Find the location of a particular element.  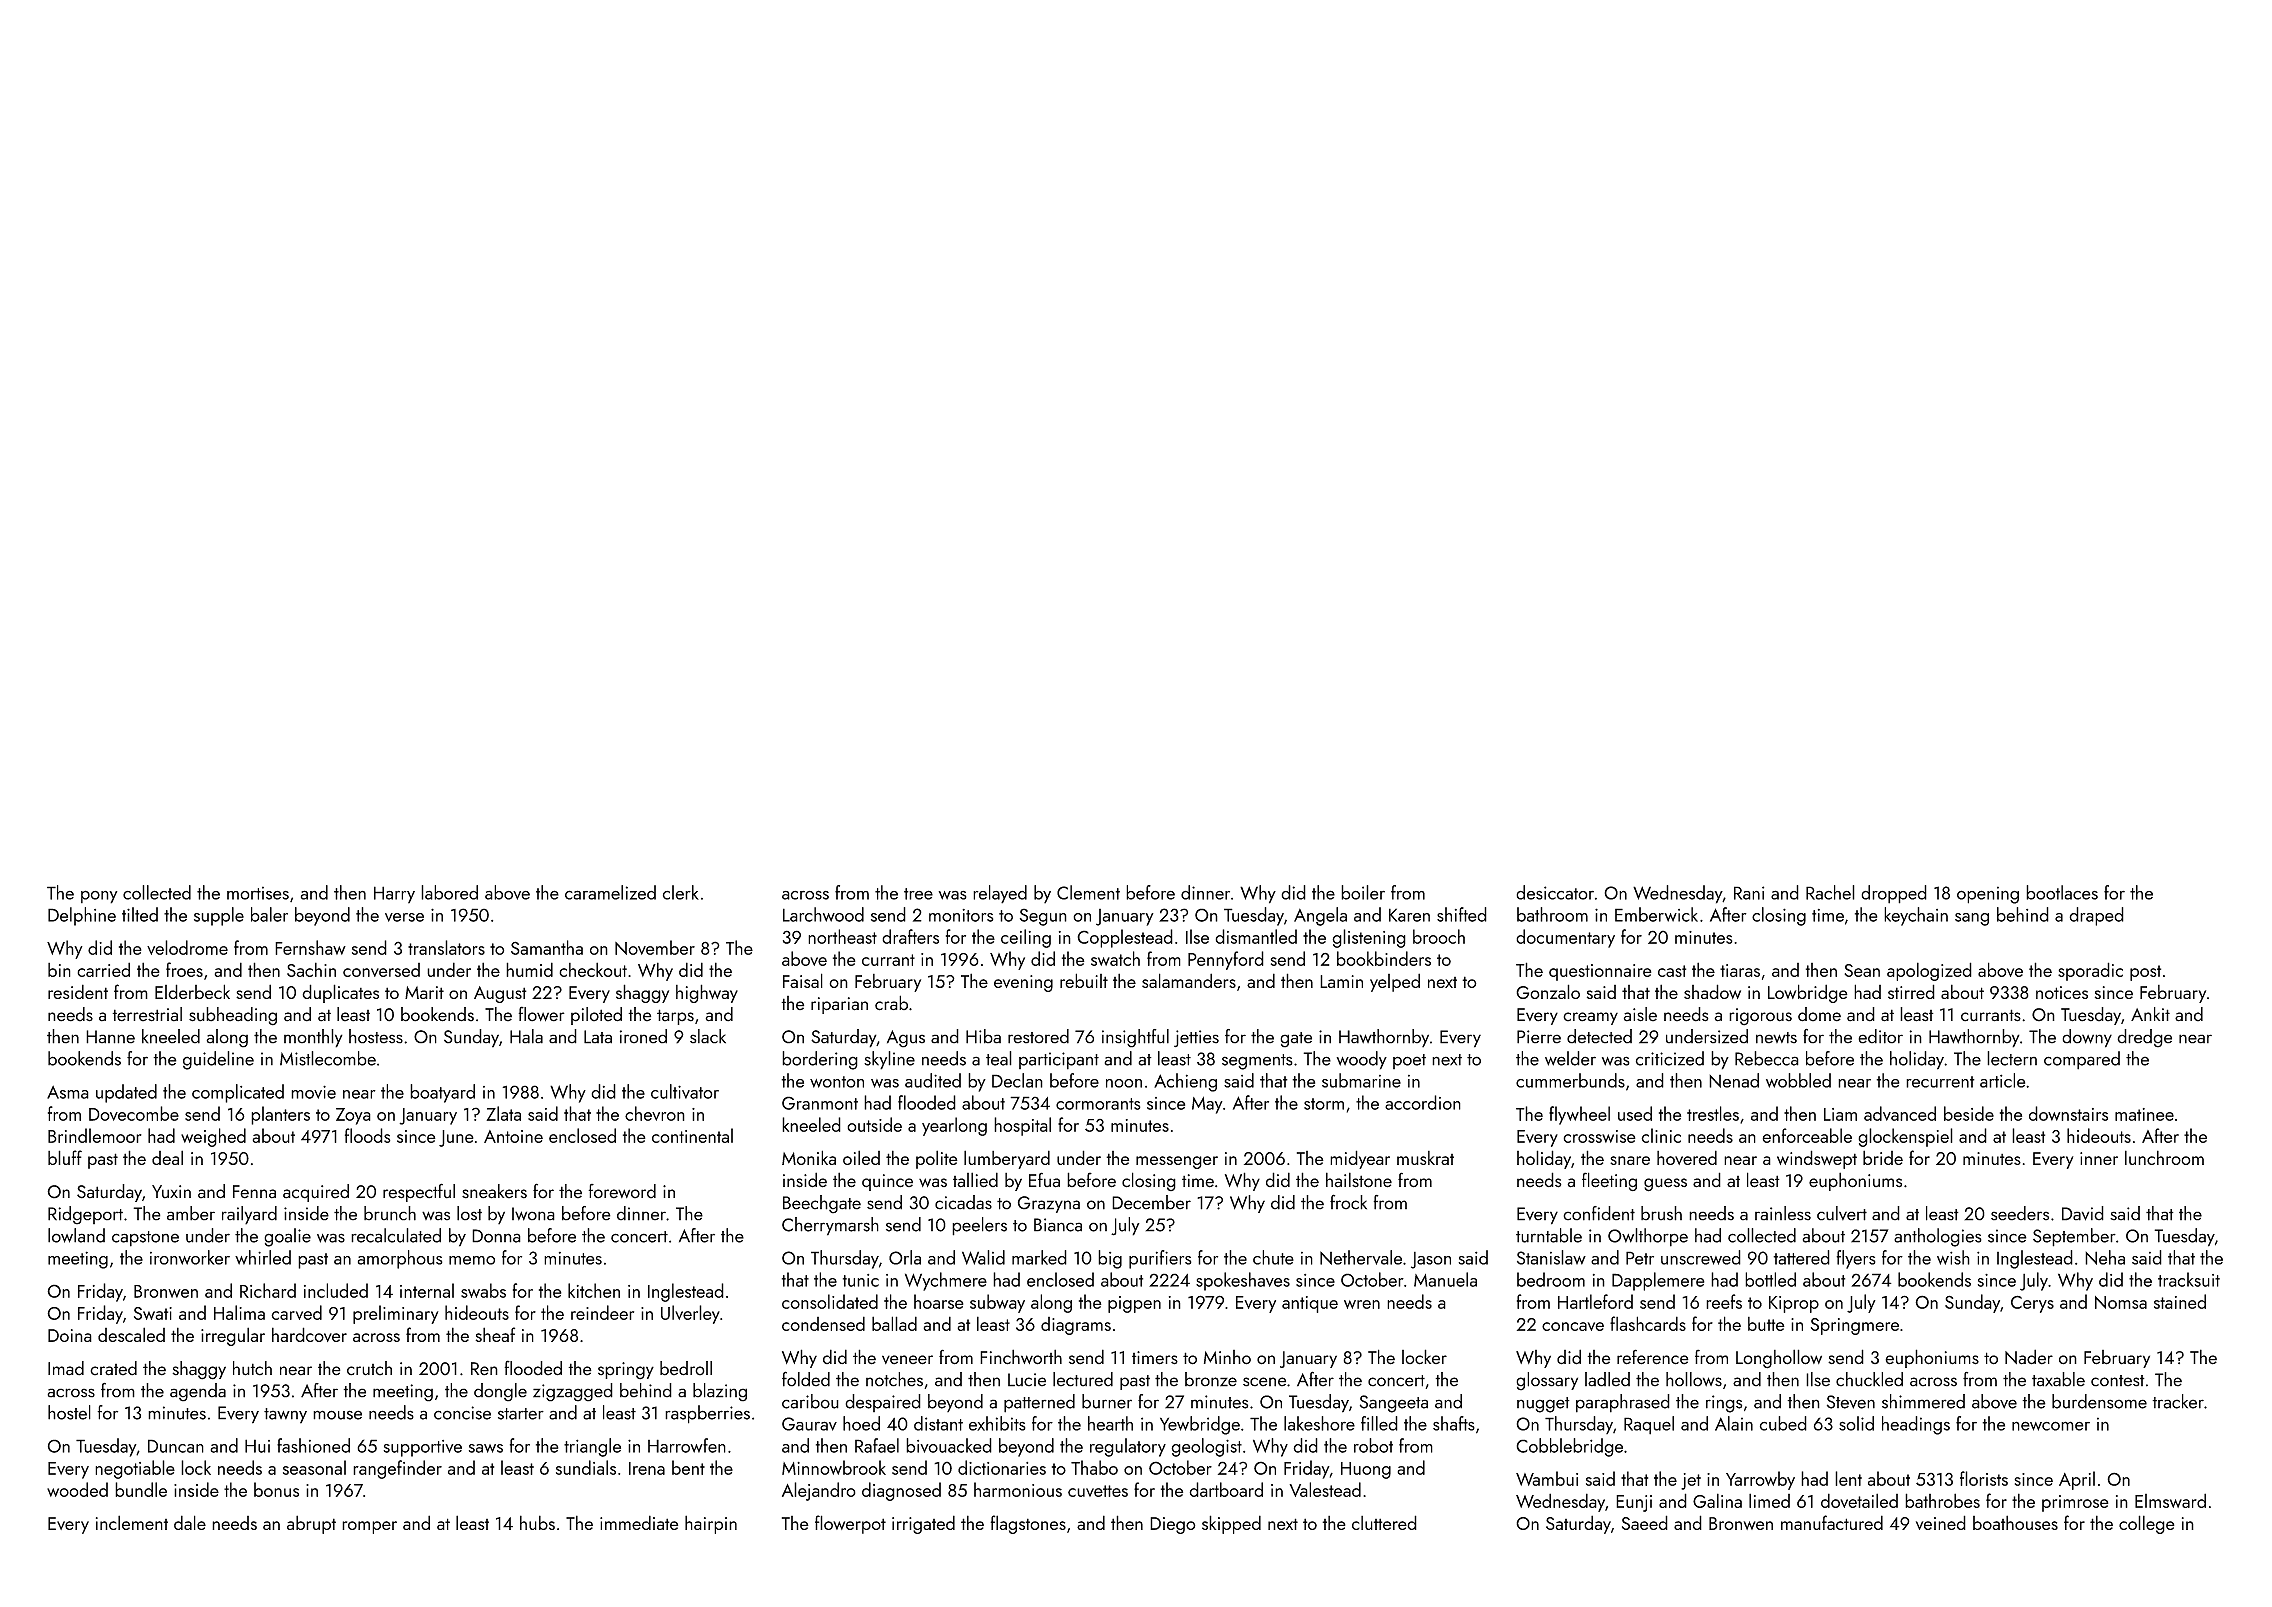

college is located at coordinates (2147, 1524).
